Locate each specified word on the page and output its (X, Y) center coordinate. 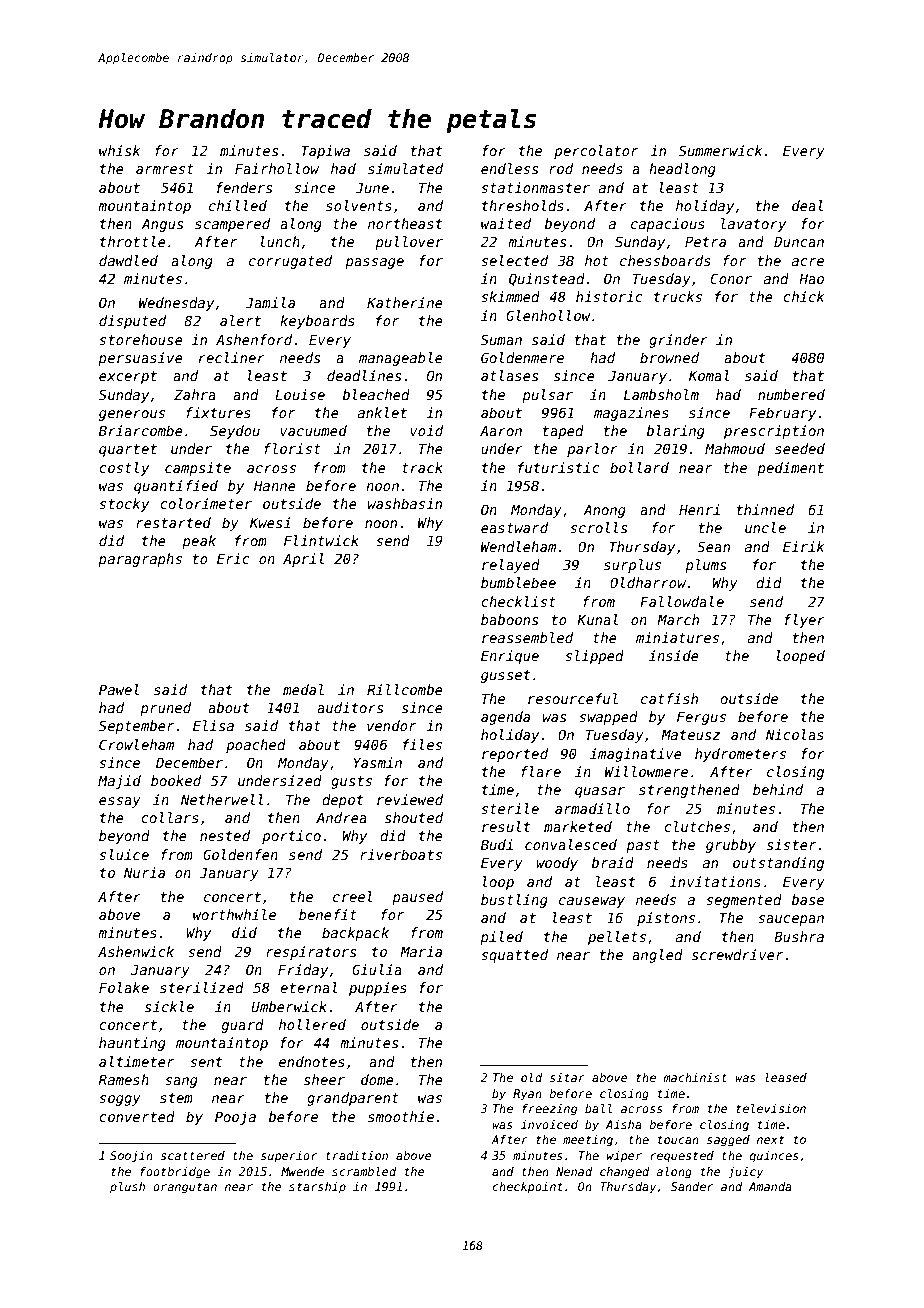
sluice (124, 854)
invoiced (549, 1124)
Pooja (235, 1118)
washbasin (405, 503)
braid (612, 862)
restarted (173, 522)
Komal (709, 375)
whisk (119, 150)
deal (807, 205)
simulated (405, 168)
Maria (421, 951)
